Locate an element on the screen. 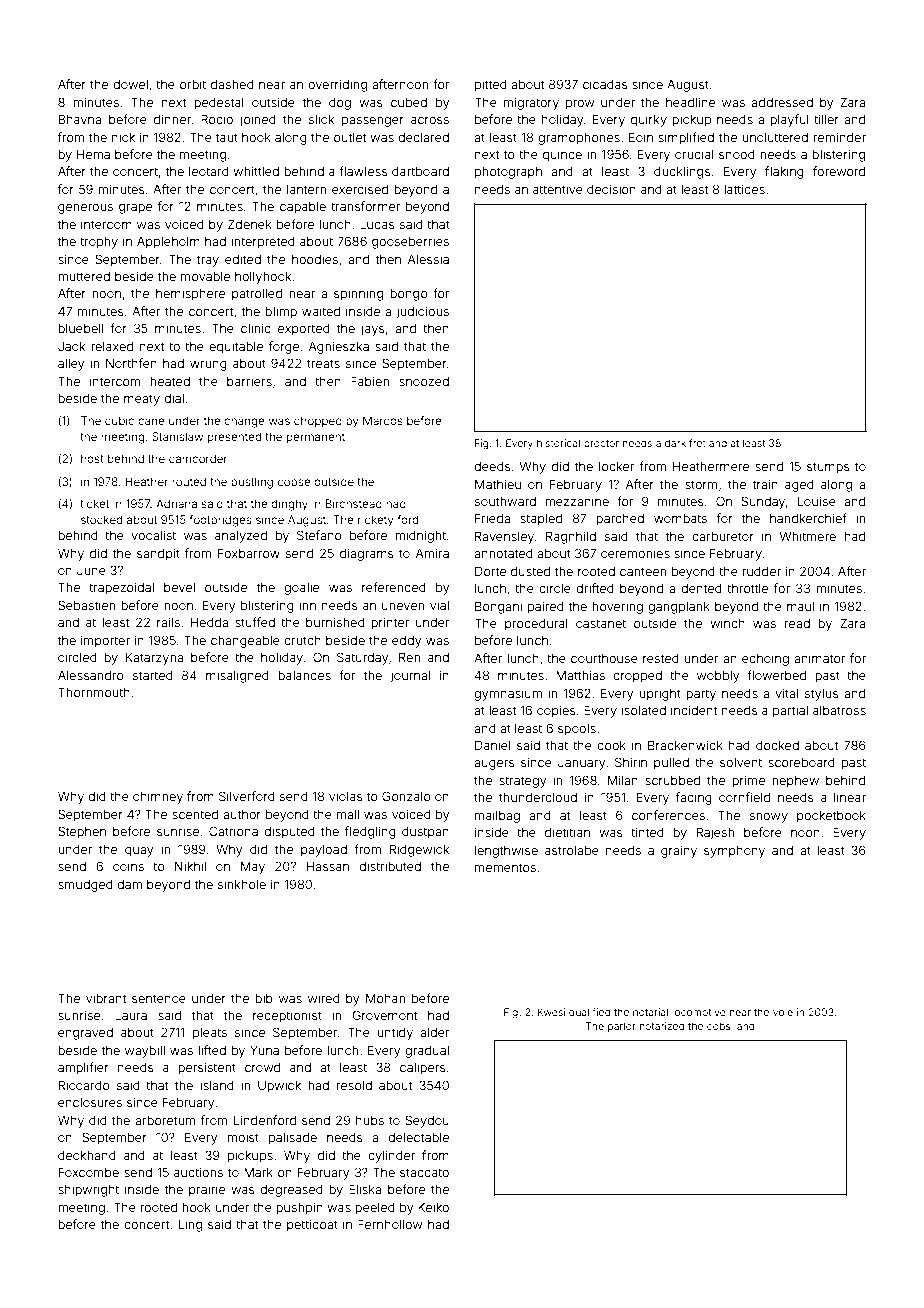 This screenshot has width=924, height=1308. midnight is located at coordinates (420, 536).
